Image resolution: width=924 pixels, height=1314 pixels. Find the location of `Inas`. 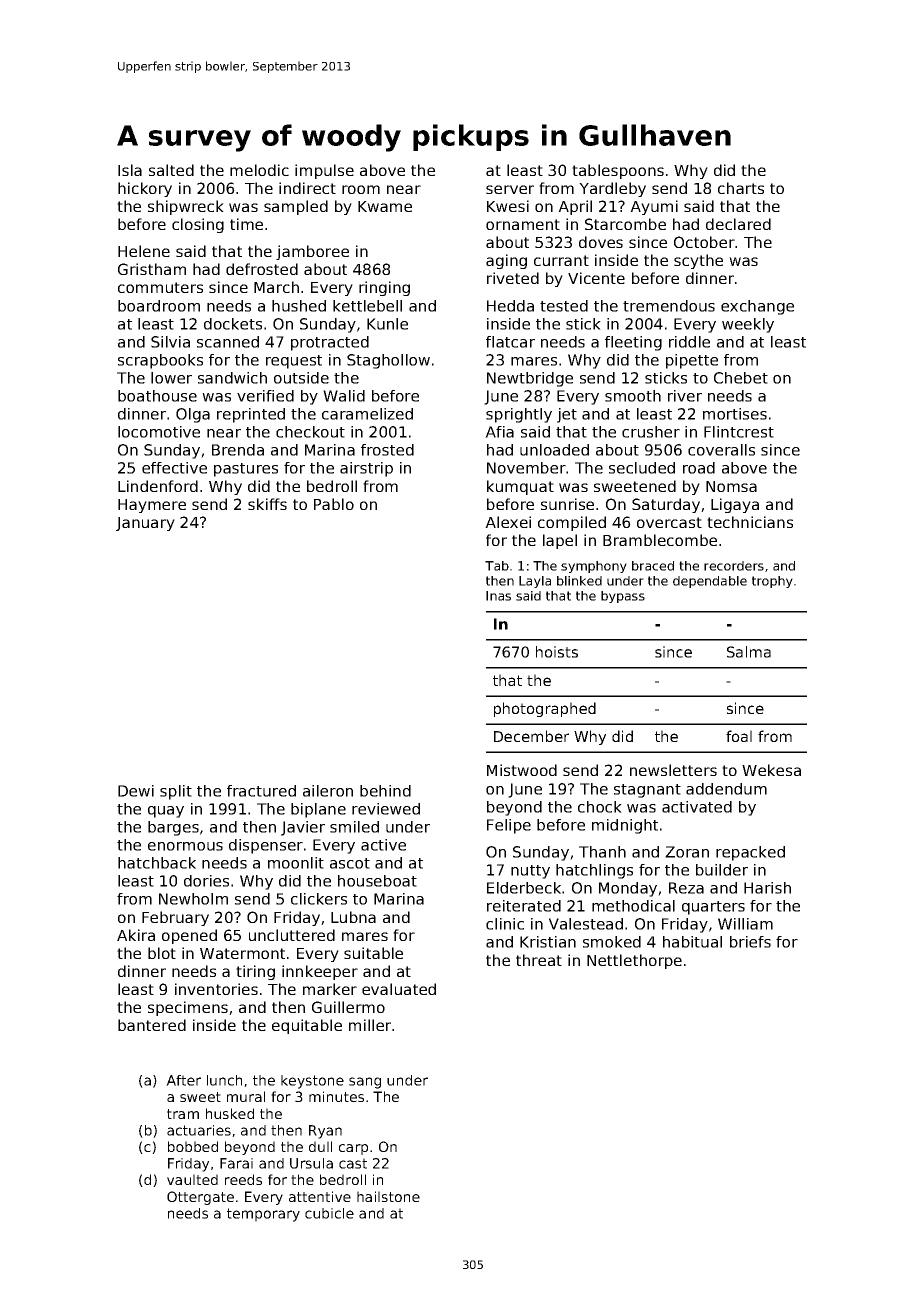

Inas is located at coordinates (498, 596).
